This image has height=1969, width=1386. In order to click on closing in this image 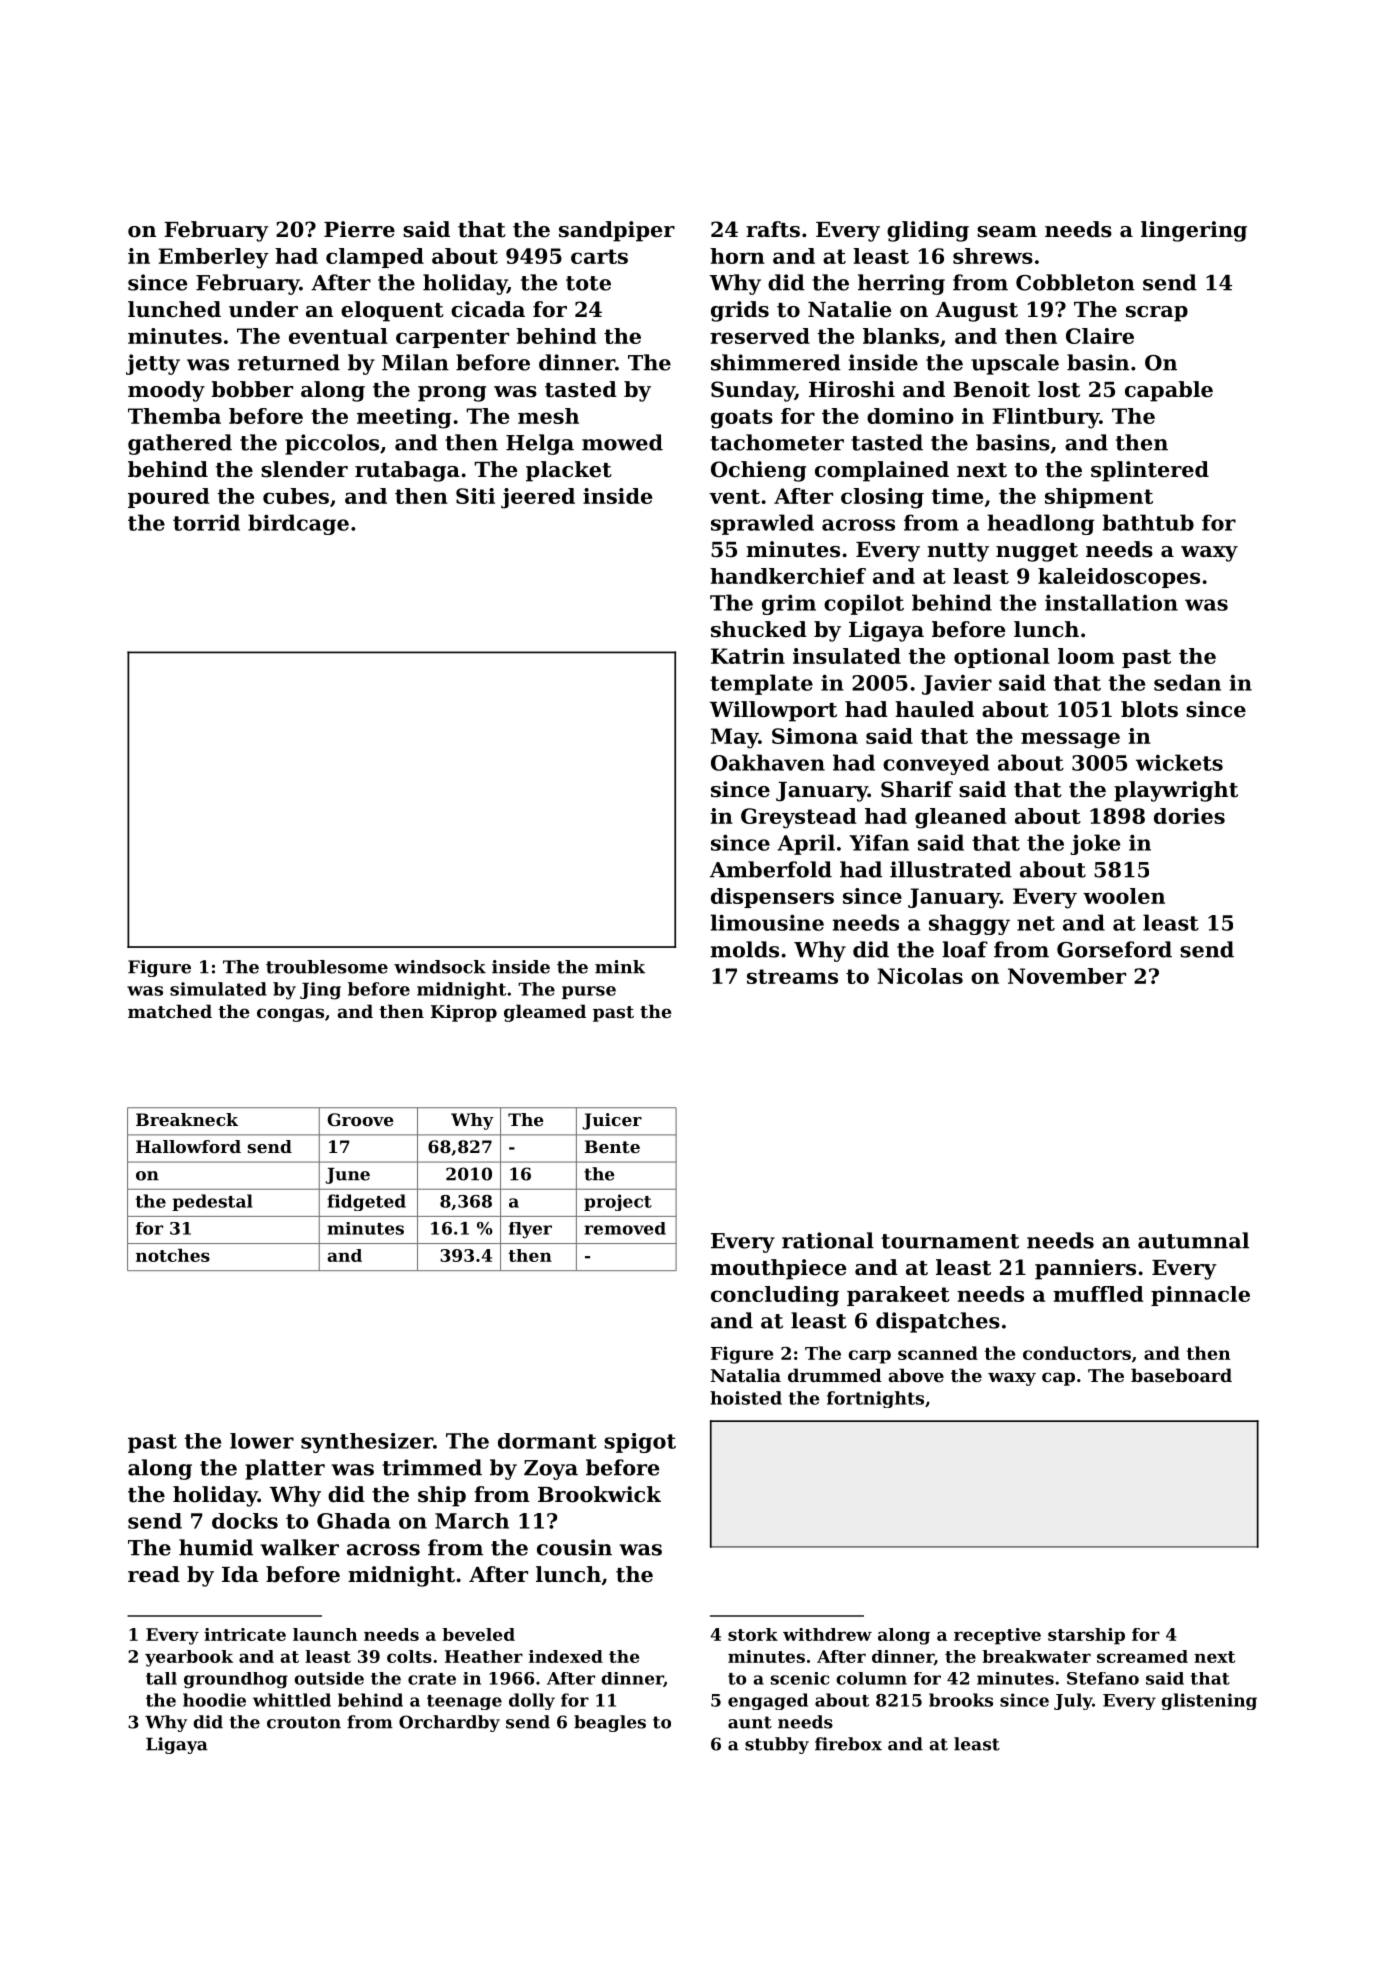, I will do `click(882, 498)`.
